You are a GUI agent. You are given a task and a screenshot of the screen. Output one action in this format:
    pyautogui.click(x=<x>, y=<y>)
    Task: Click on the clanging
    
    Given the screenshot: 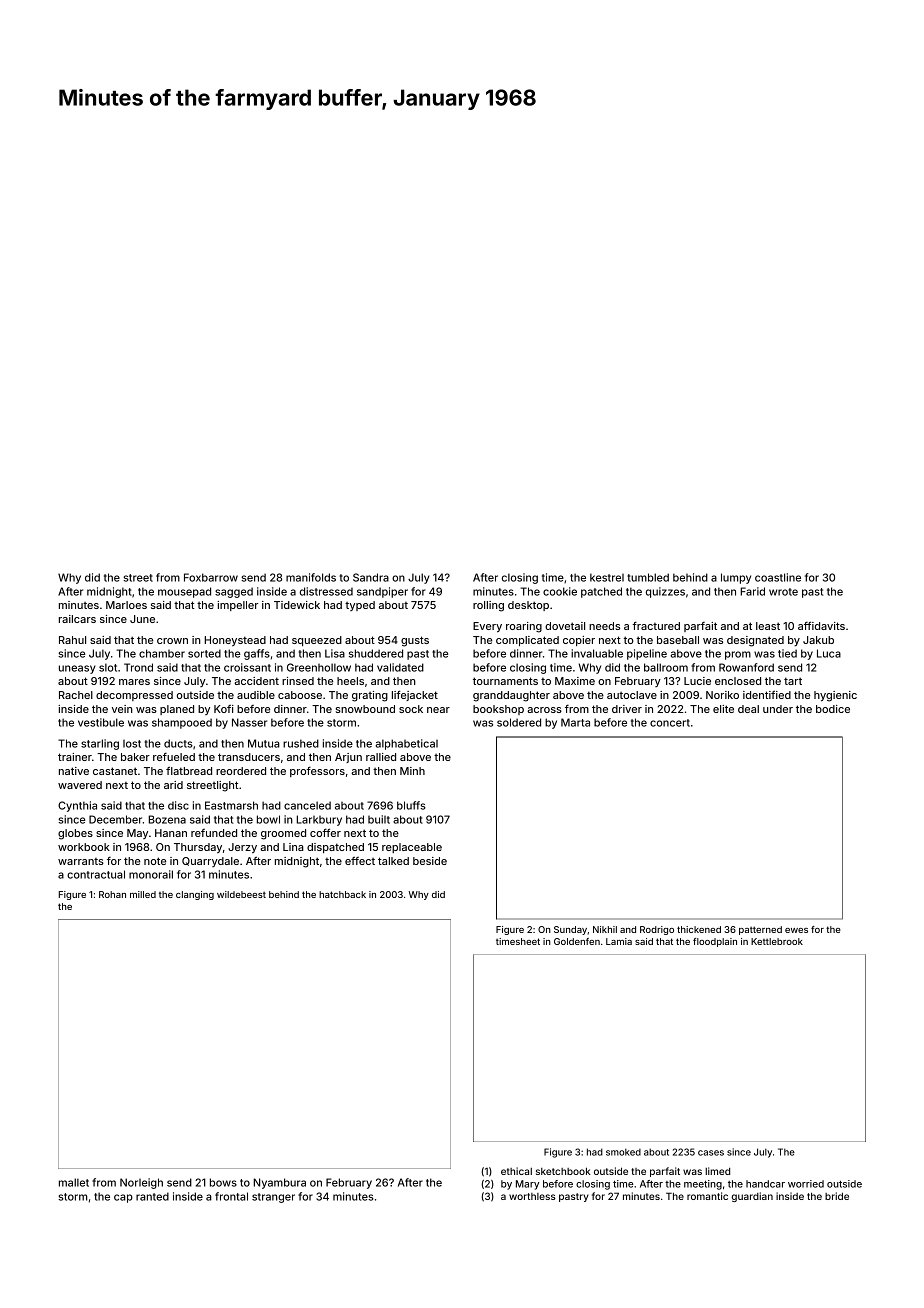 What is the action you would take?
    pyautogui.click(x=195, y=895)
